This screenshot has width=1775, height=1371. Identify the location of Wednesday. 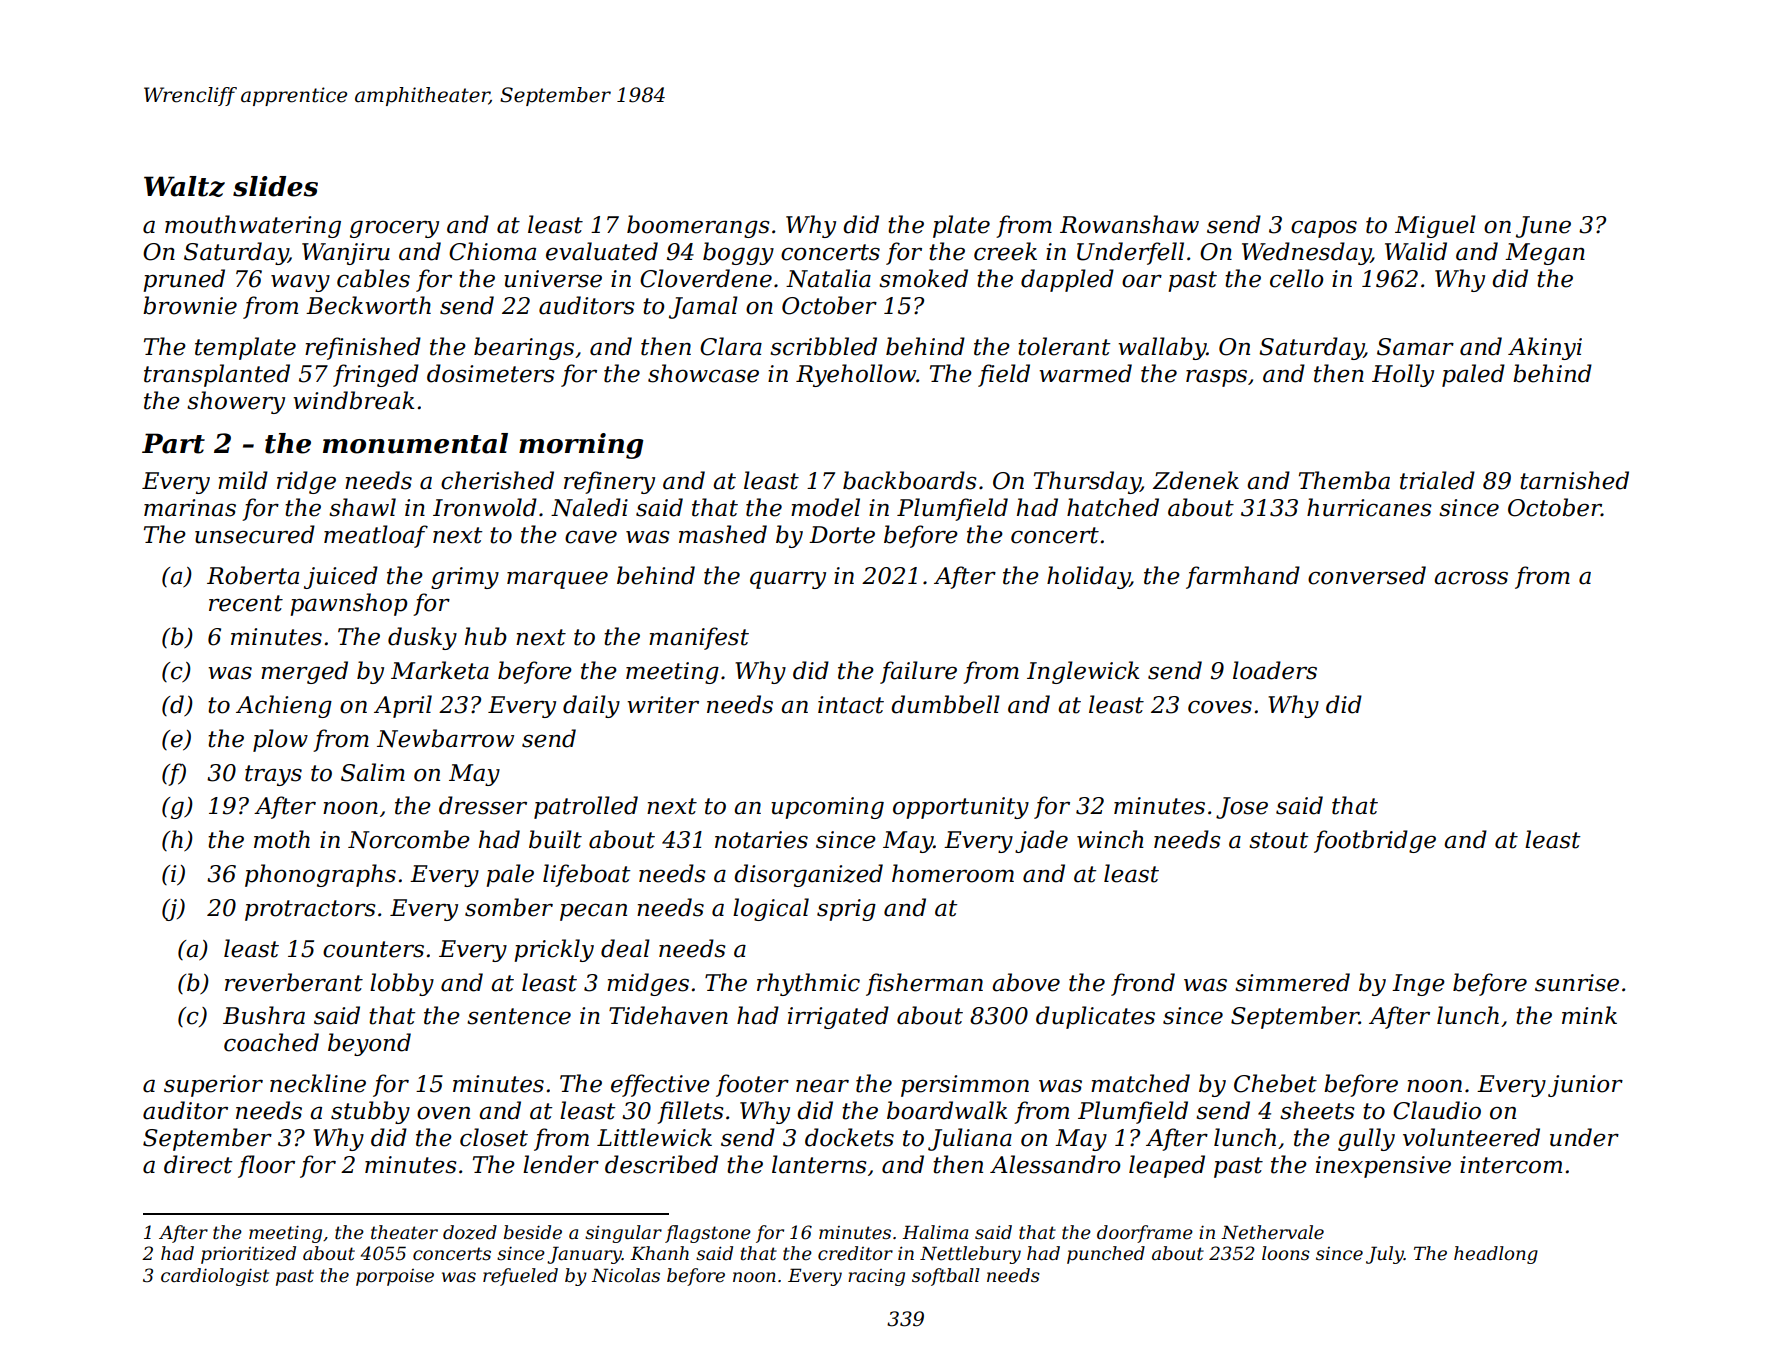
(1306, 253).
